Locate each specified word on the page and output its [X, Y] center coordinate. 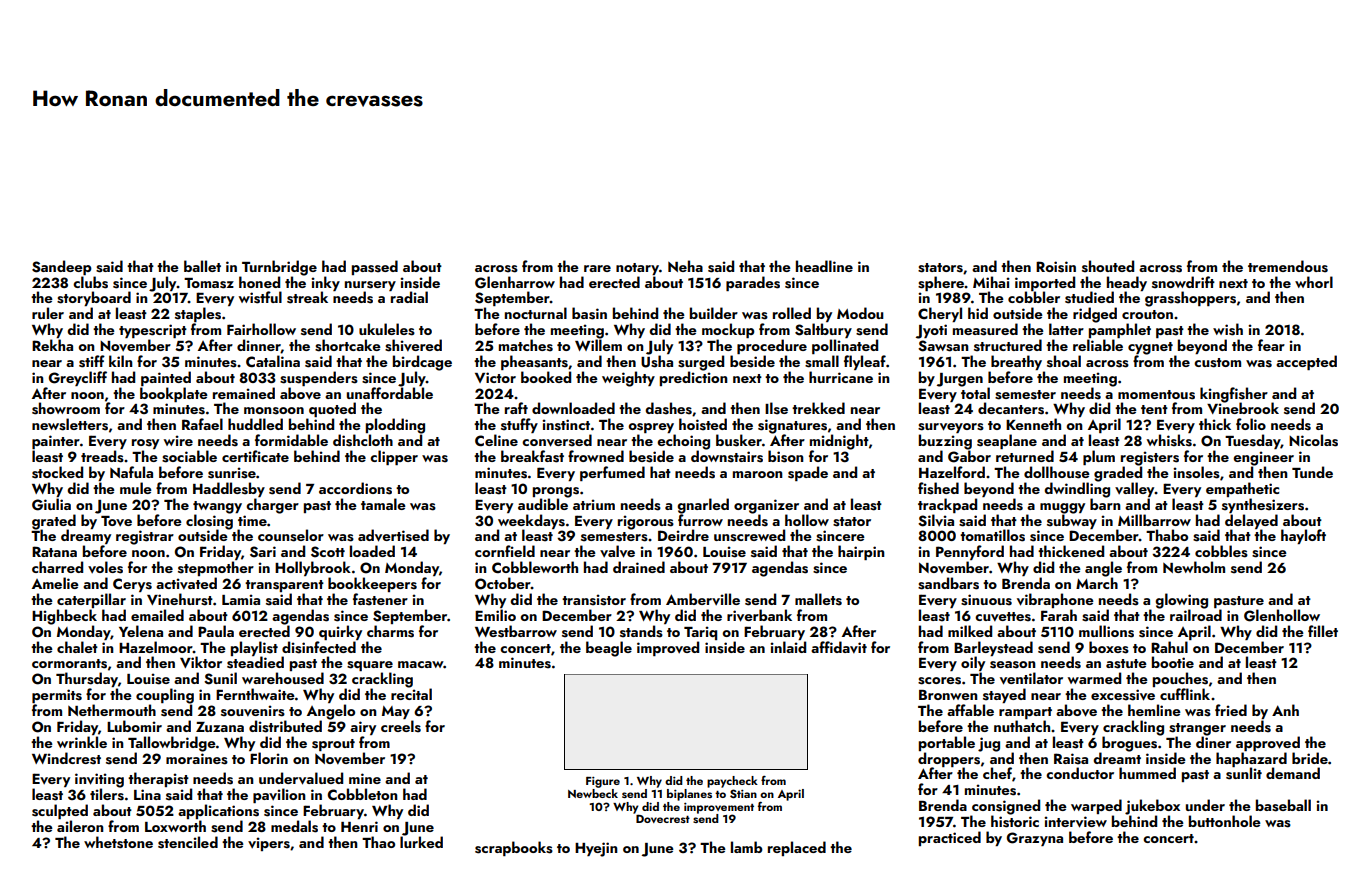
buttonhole [1225, 821]
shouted [1108, 266]
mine [365, 778]
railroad [1196, 615]
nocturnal [536, 313]
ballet [202, 266]
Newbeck [593, 793]
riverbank [759, 615]
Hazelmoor [156, 647]
